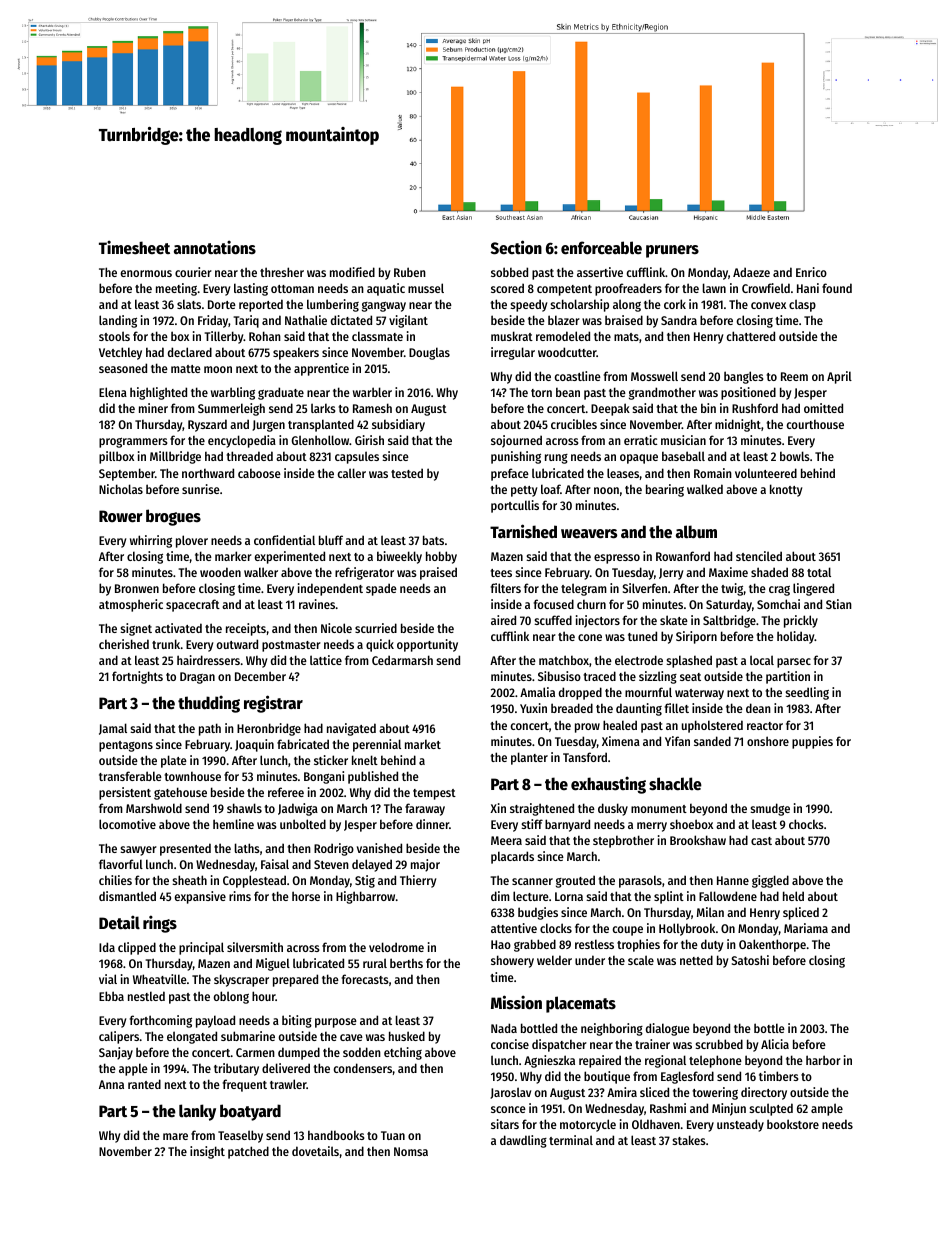 The width and height of the image is (952, 1233). Describe the element at coordinates (429, 353) in the image. I see `Douglas` at that location.
